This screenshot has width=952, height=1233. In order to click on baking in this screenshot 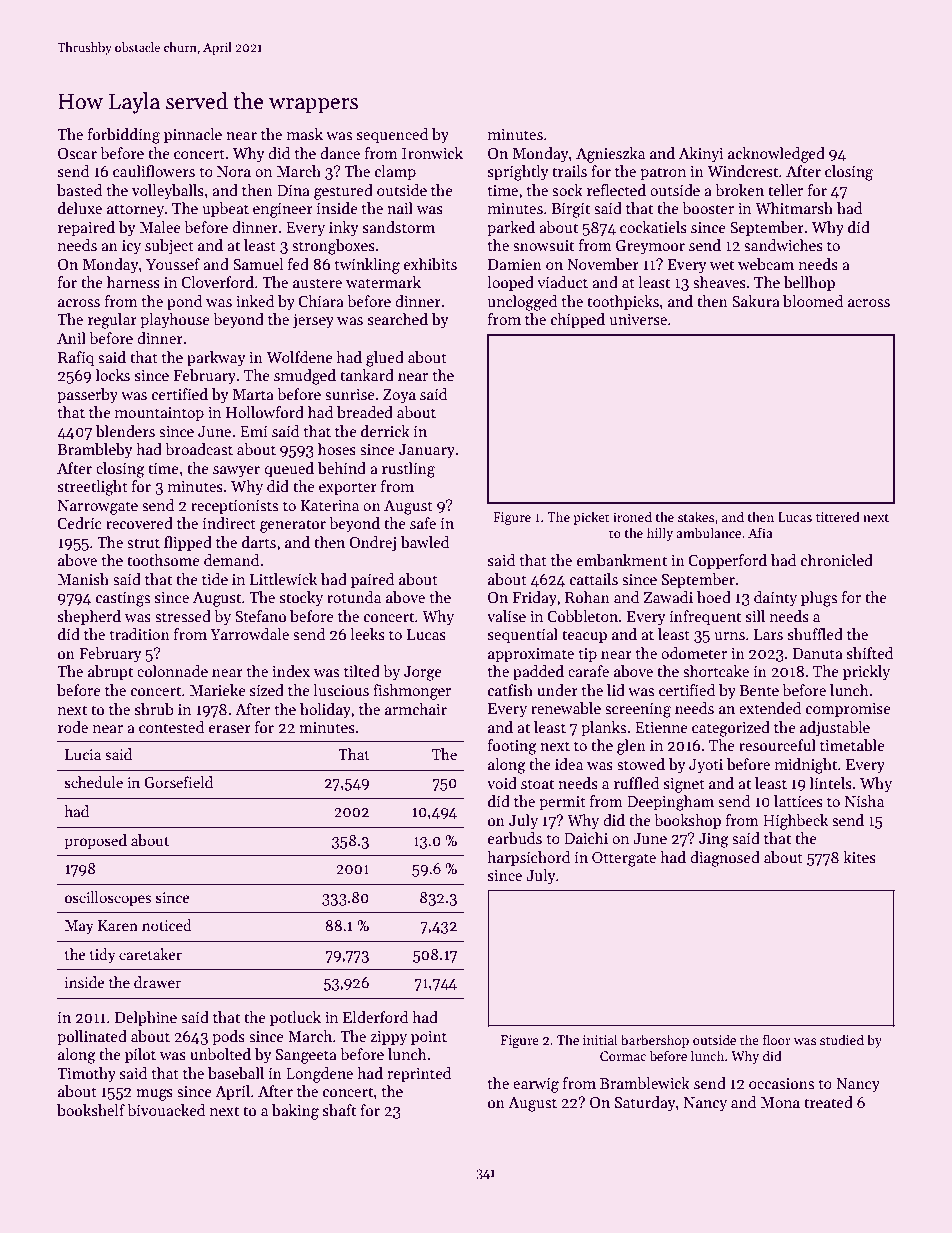, I will do `click(295, 1112)`.
